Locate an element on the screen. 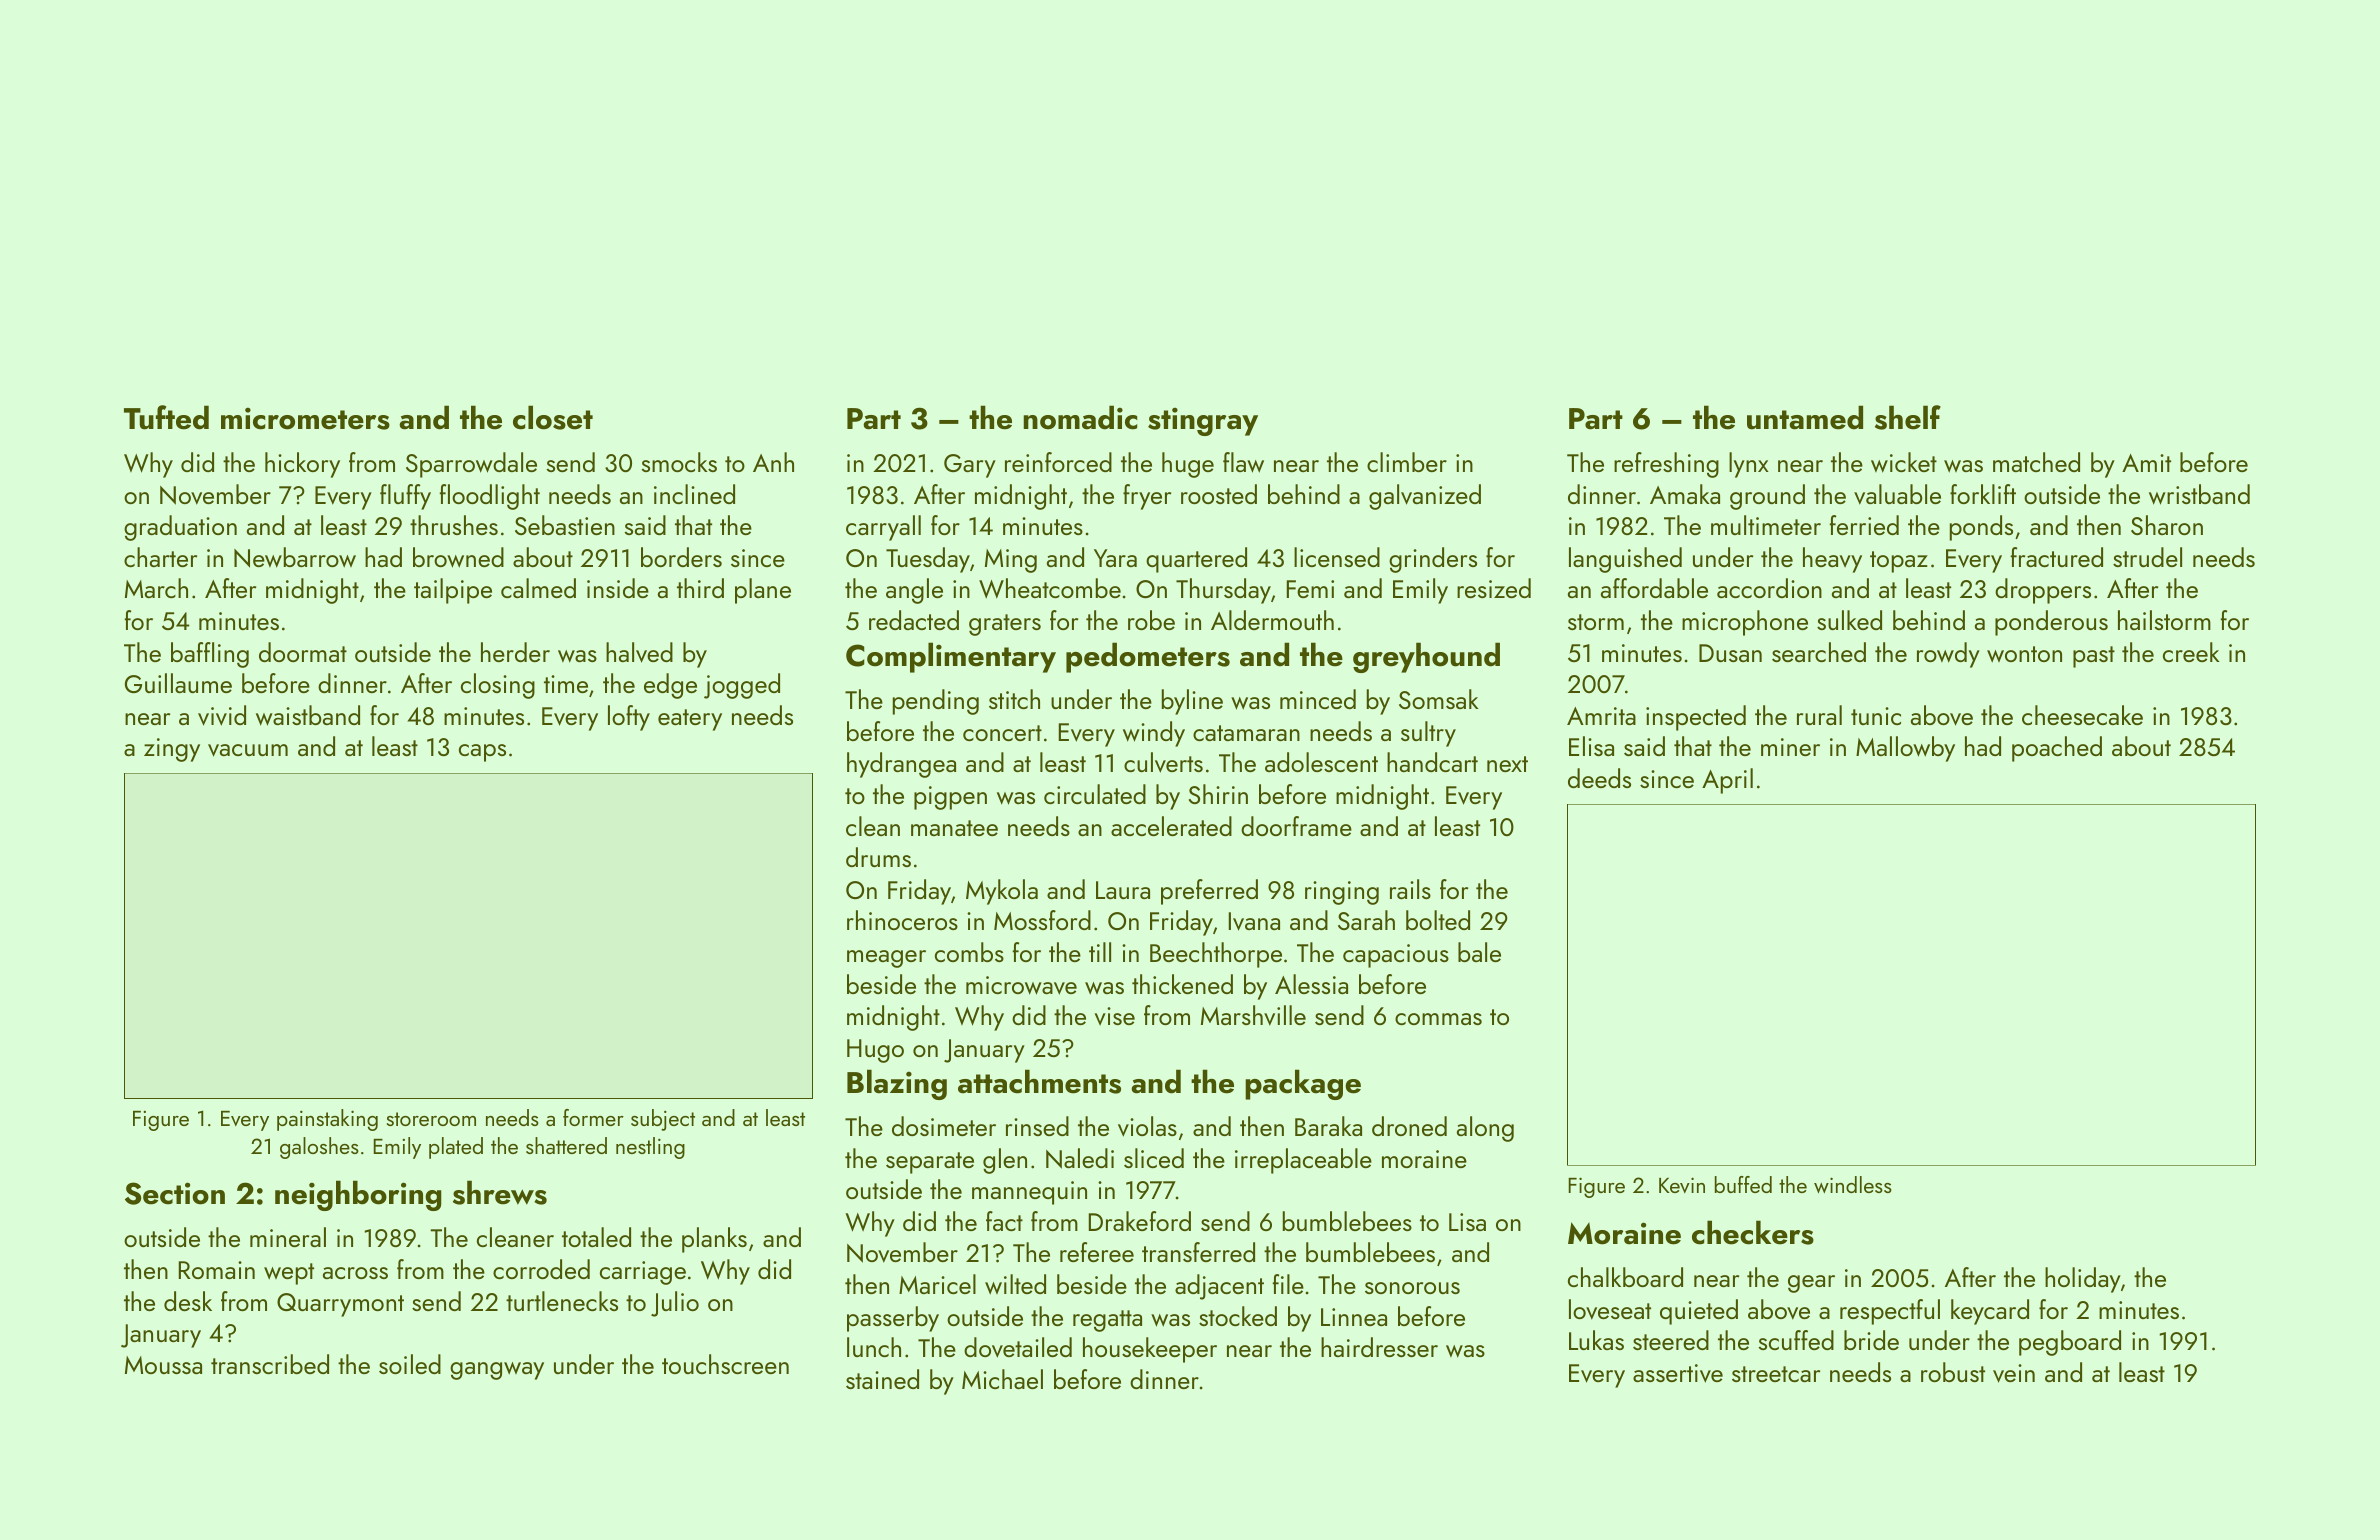 The height and width of the screenshot is (1540, 2380). roosted is located at coordinates (1219, 494).
